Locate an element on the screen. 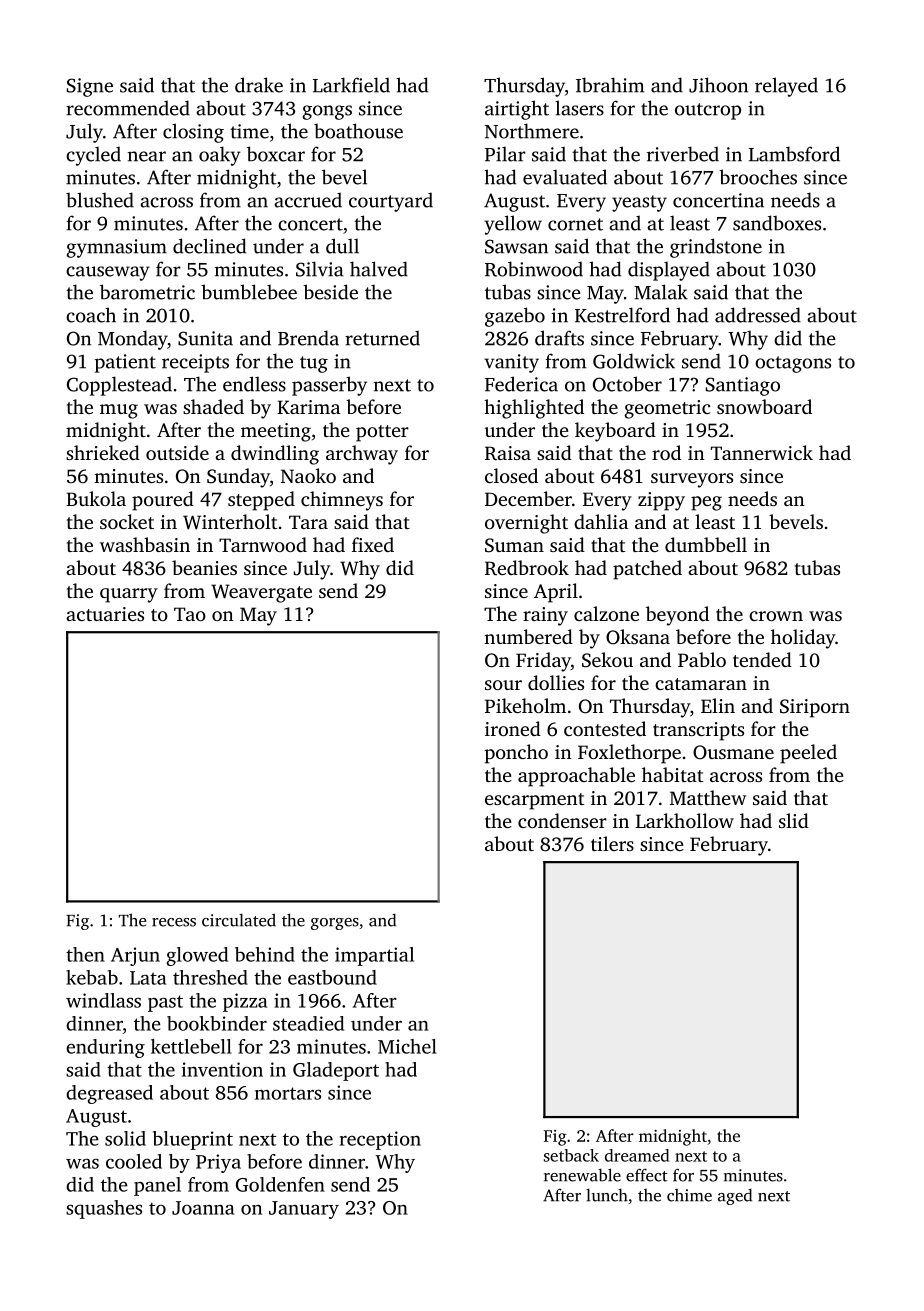 Image resolution: width=924 pixels, height=1311 pixels. peeled is located at coordinates (808, 754).
